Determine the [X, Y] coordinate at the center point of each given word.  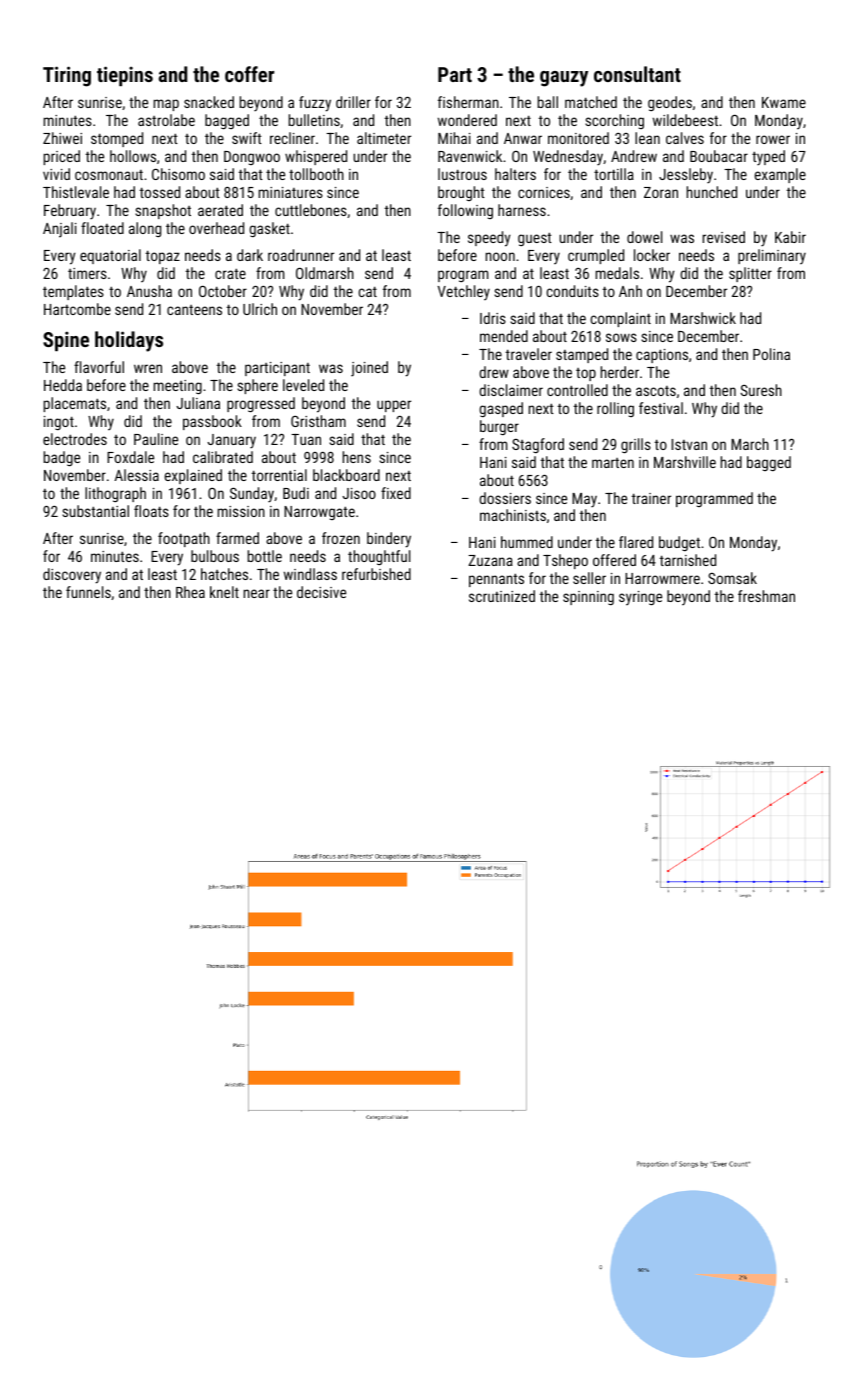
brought [461, 193]
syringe [640, 598]
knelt [224, 592]
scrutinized [502, 596]
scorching [614, 121]
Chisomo [178, 174]
